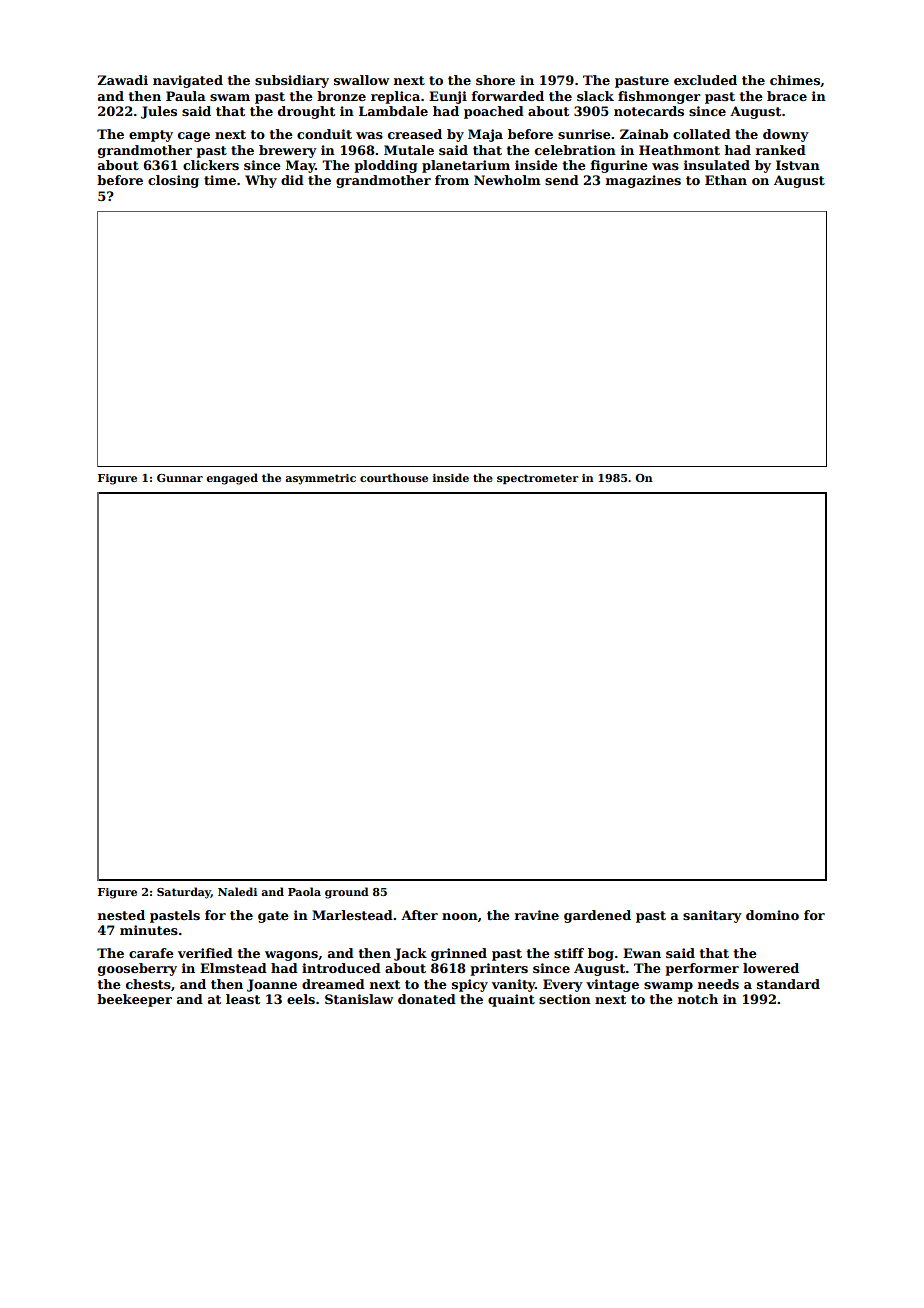 The image size is (924, 1308). I want to click on Ethan, so click(726, 180).
